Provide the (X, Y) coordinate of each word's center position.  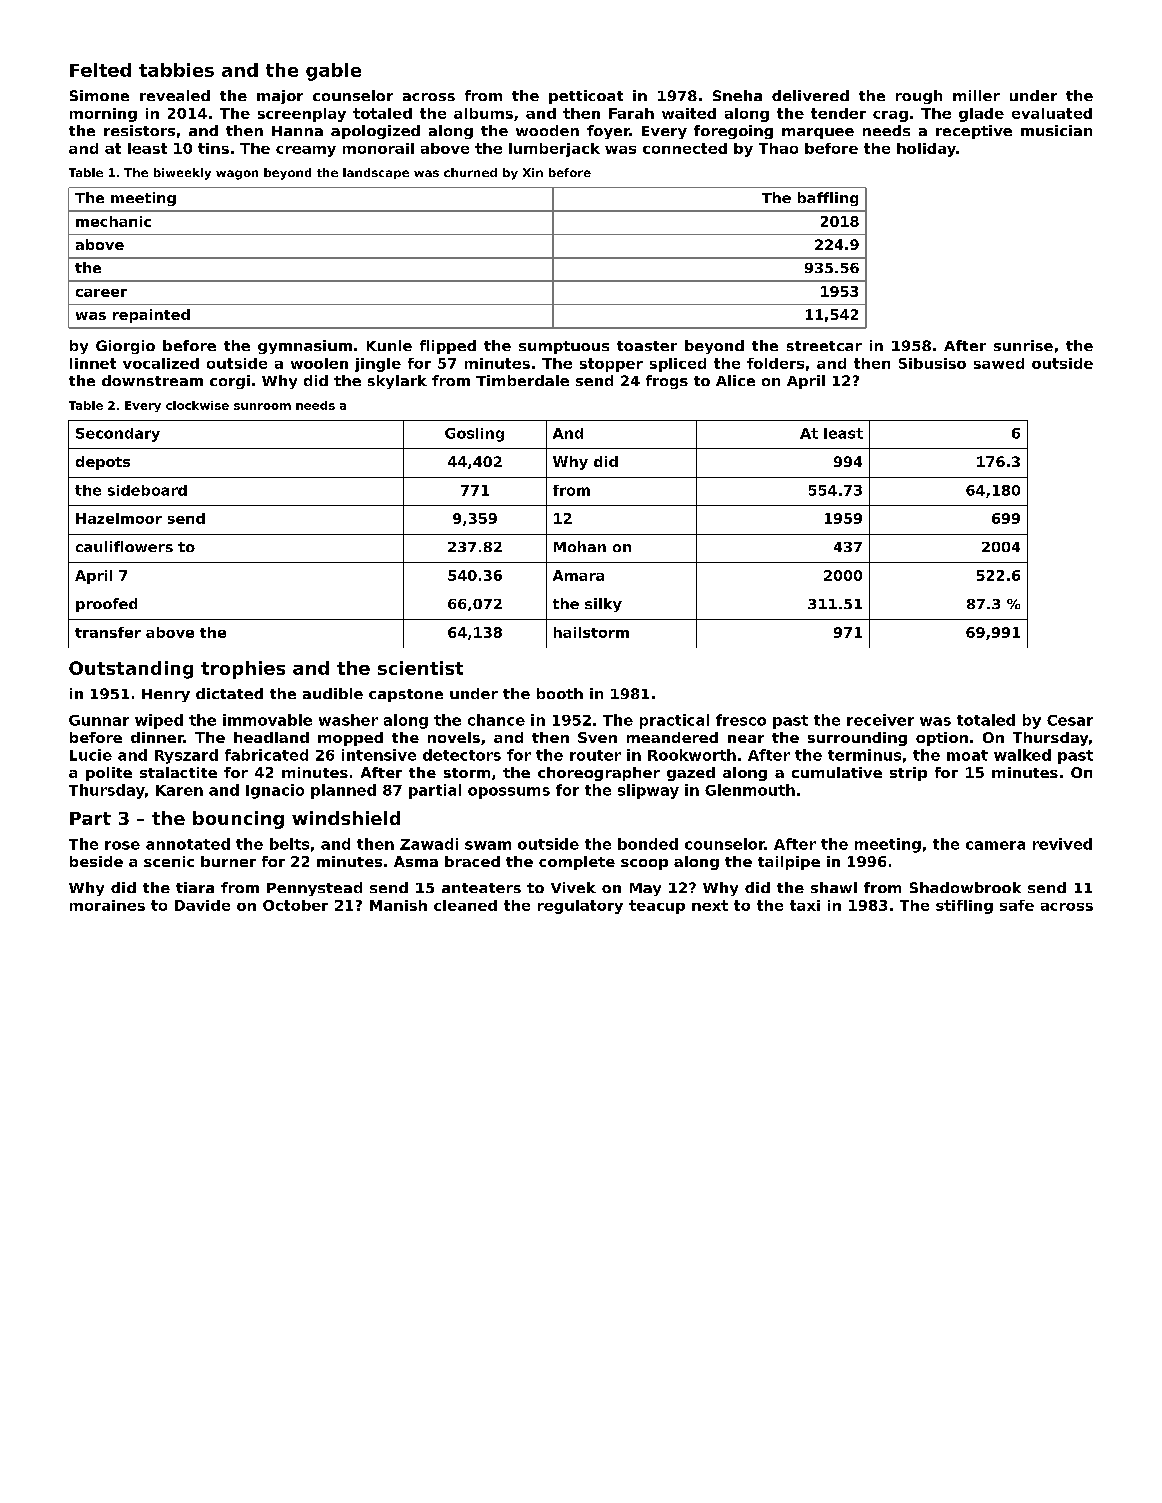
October (295, 905)
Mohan (580, 546)
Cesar (1070, 720)
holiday (926, 150)
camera (995, 845)
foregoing (733, 132)
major (280, 97)
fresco (741, 720)
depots (103, 463)
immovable (267, 720)
